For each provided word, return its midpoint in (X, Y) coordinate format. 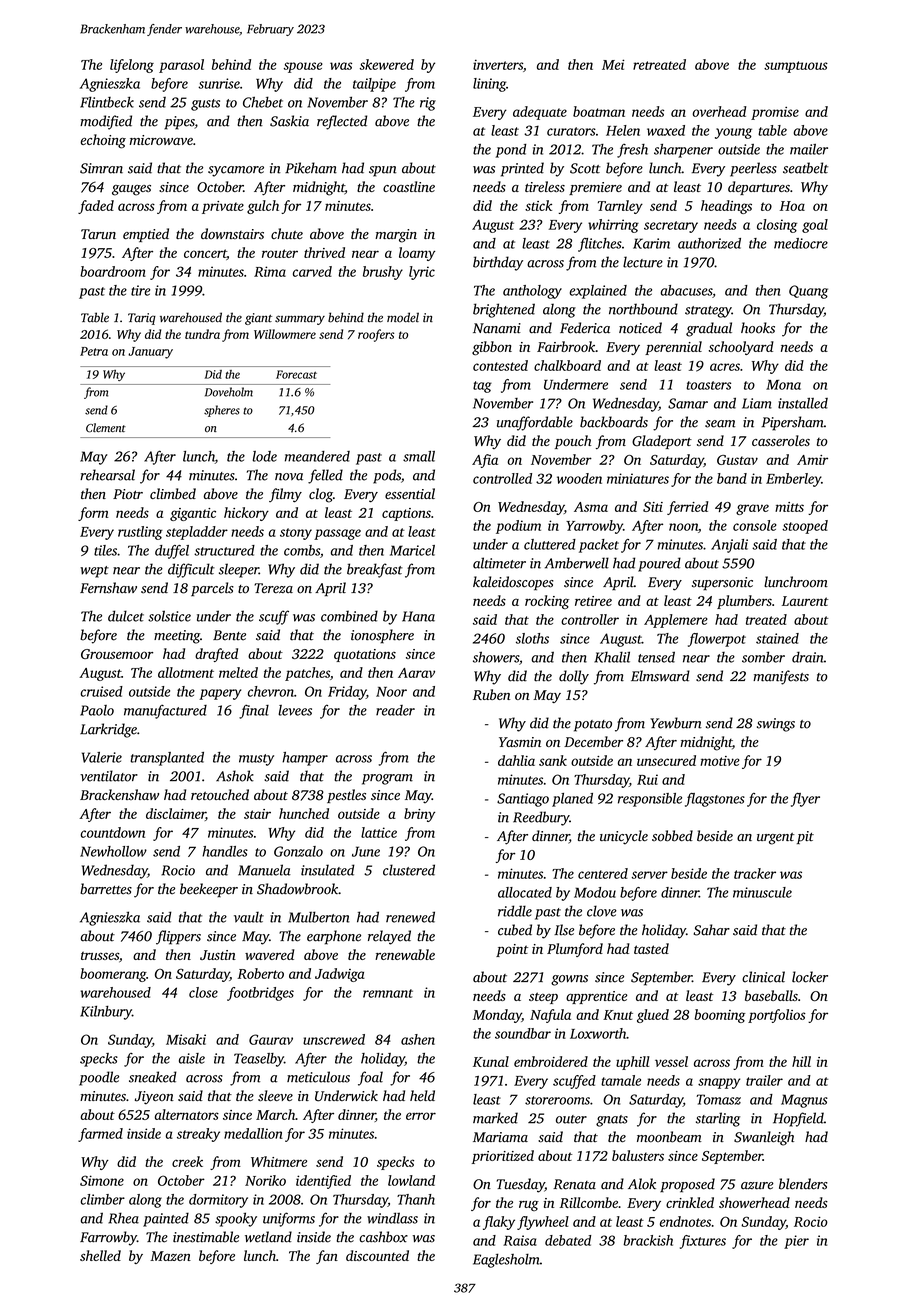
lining (489, 85)
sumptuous (796, 67)
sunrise (219, 83)
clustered (409, 870)
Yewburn (676, 723)
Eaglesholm (506, 1261)
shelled (100, 1255)
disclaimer (176, 814)
